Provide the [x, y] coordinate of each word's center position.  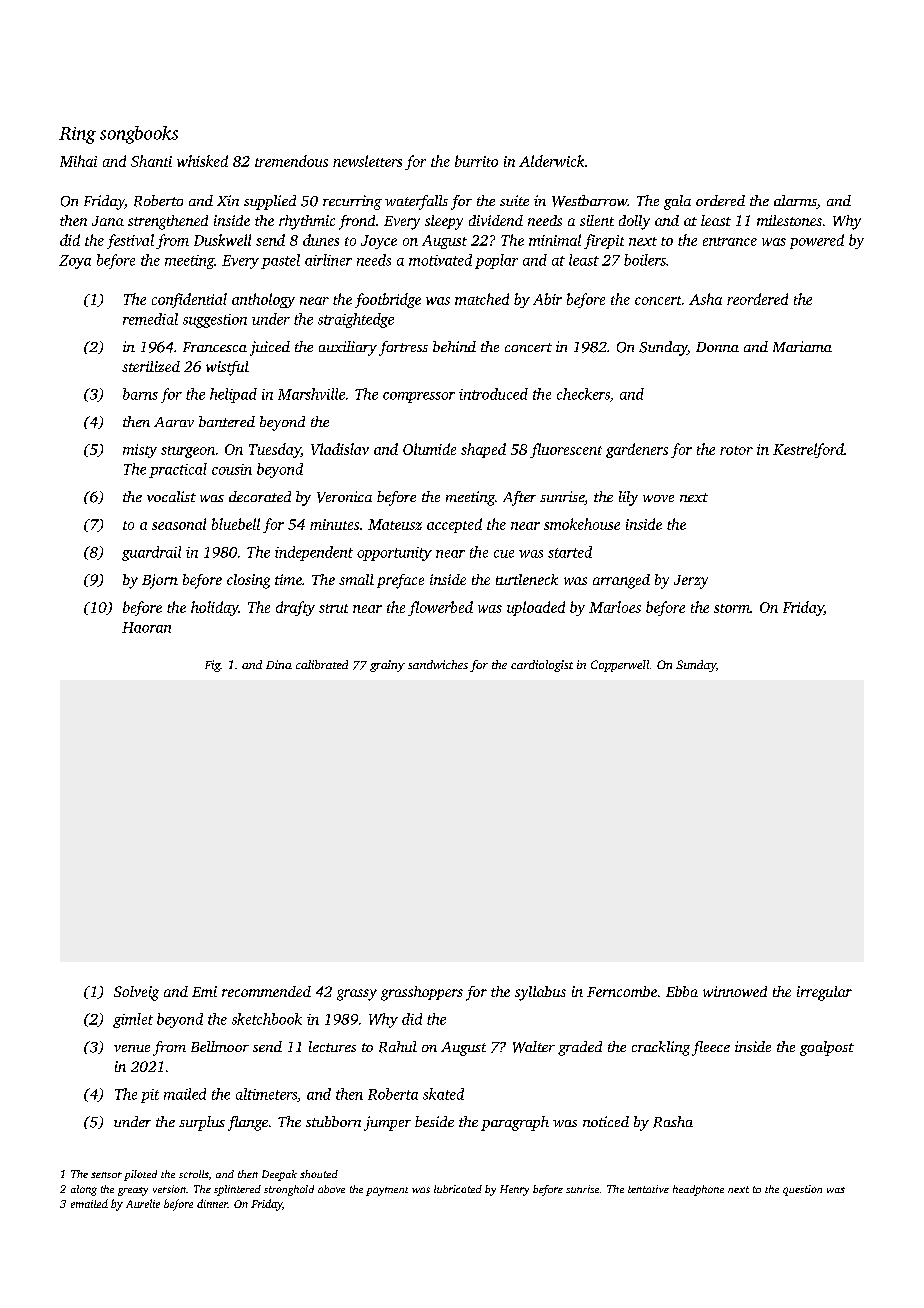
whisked [202, 161]
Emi [204, 991]
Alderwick [551, 161]
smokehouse [582, 524]
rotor [736, 450]
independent [314, 553]
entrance [730, 241]
